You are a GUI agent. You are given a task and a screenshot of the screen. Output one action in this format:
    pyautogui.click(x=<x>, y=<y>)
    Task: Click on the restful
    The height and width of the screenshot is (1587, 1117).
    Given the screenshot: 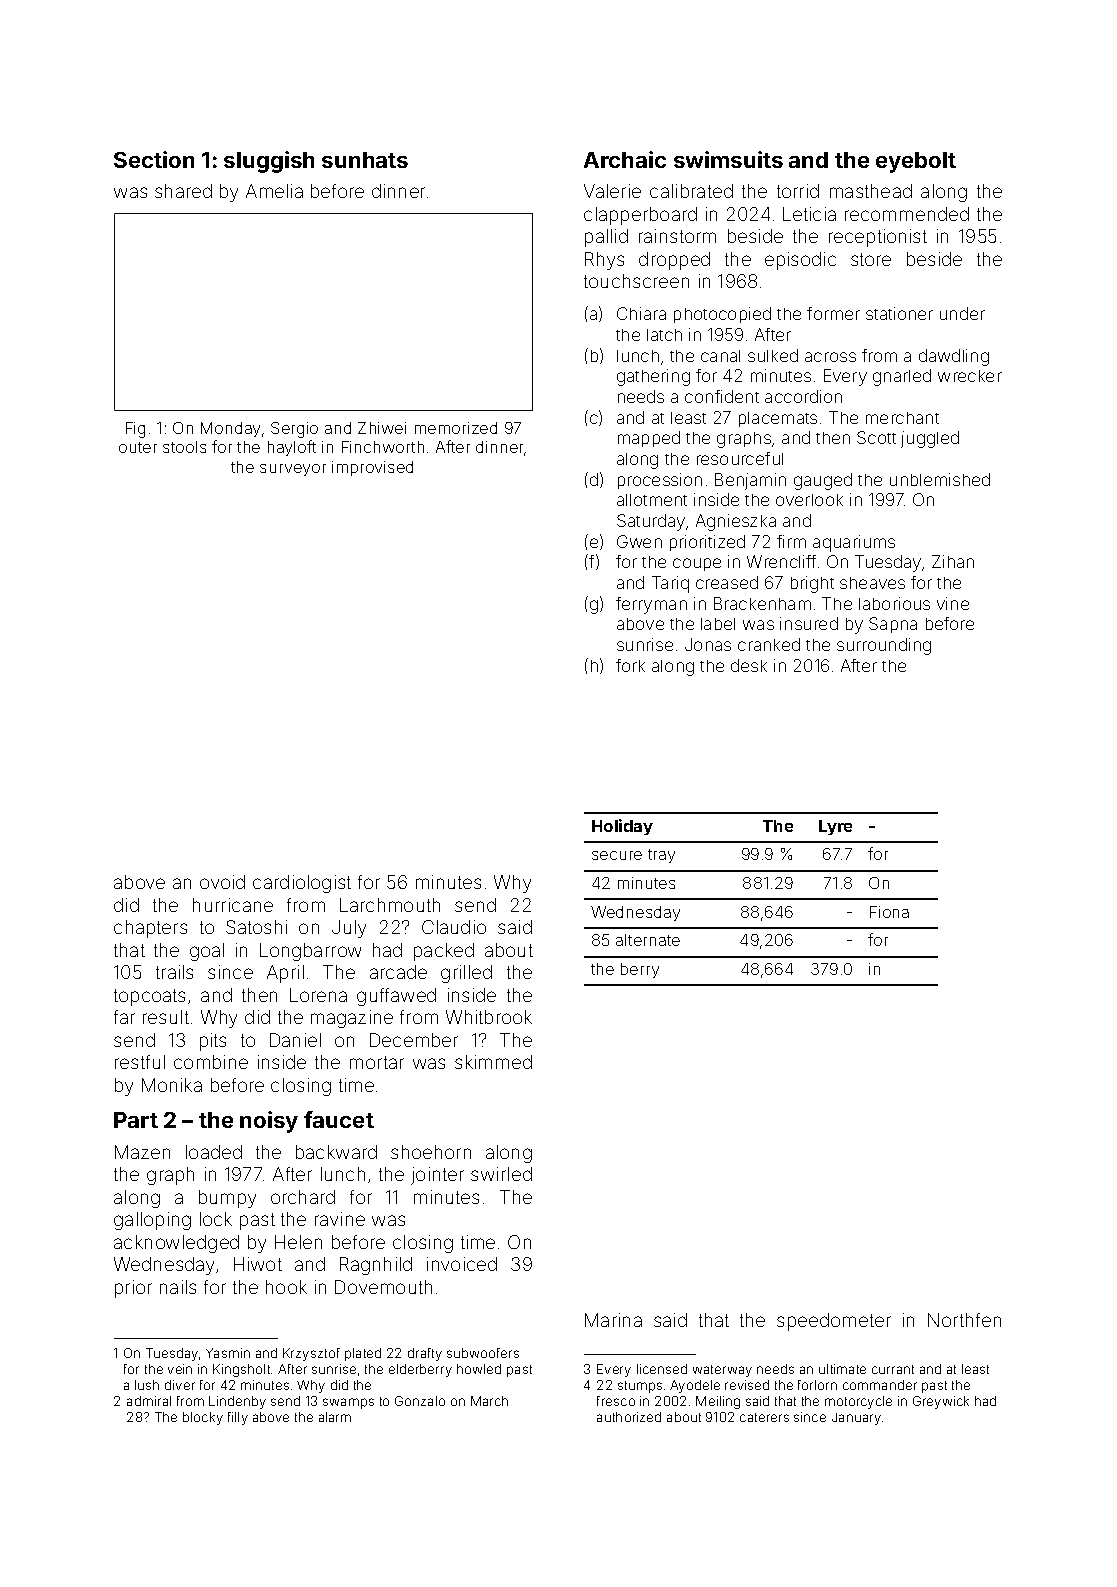 What is the action you would take?
    pyautogui.click(x=140, y=1062)
